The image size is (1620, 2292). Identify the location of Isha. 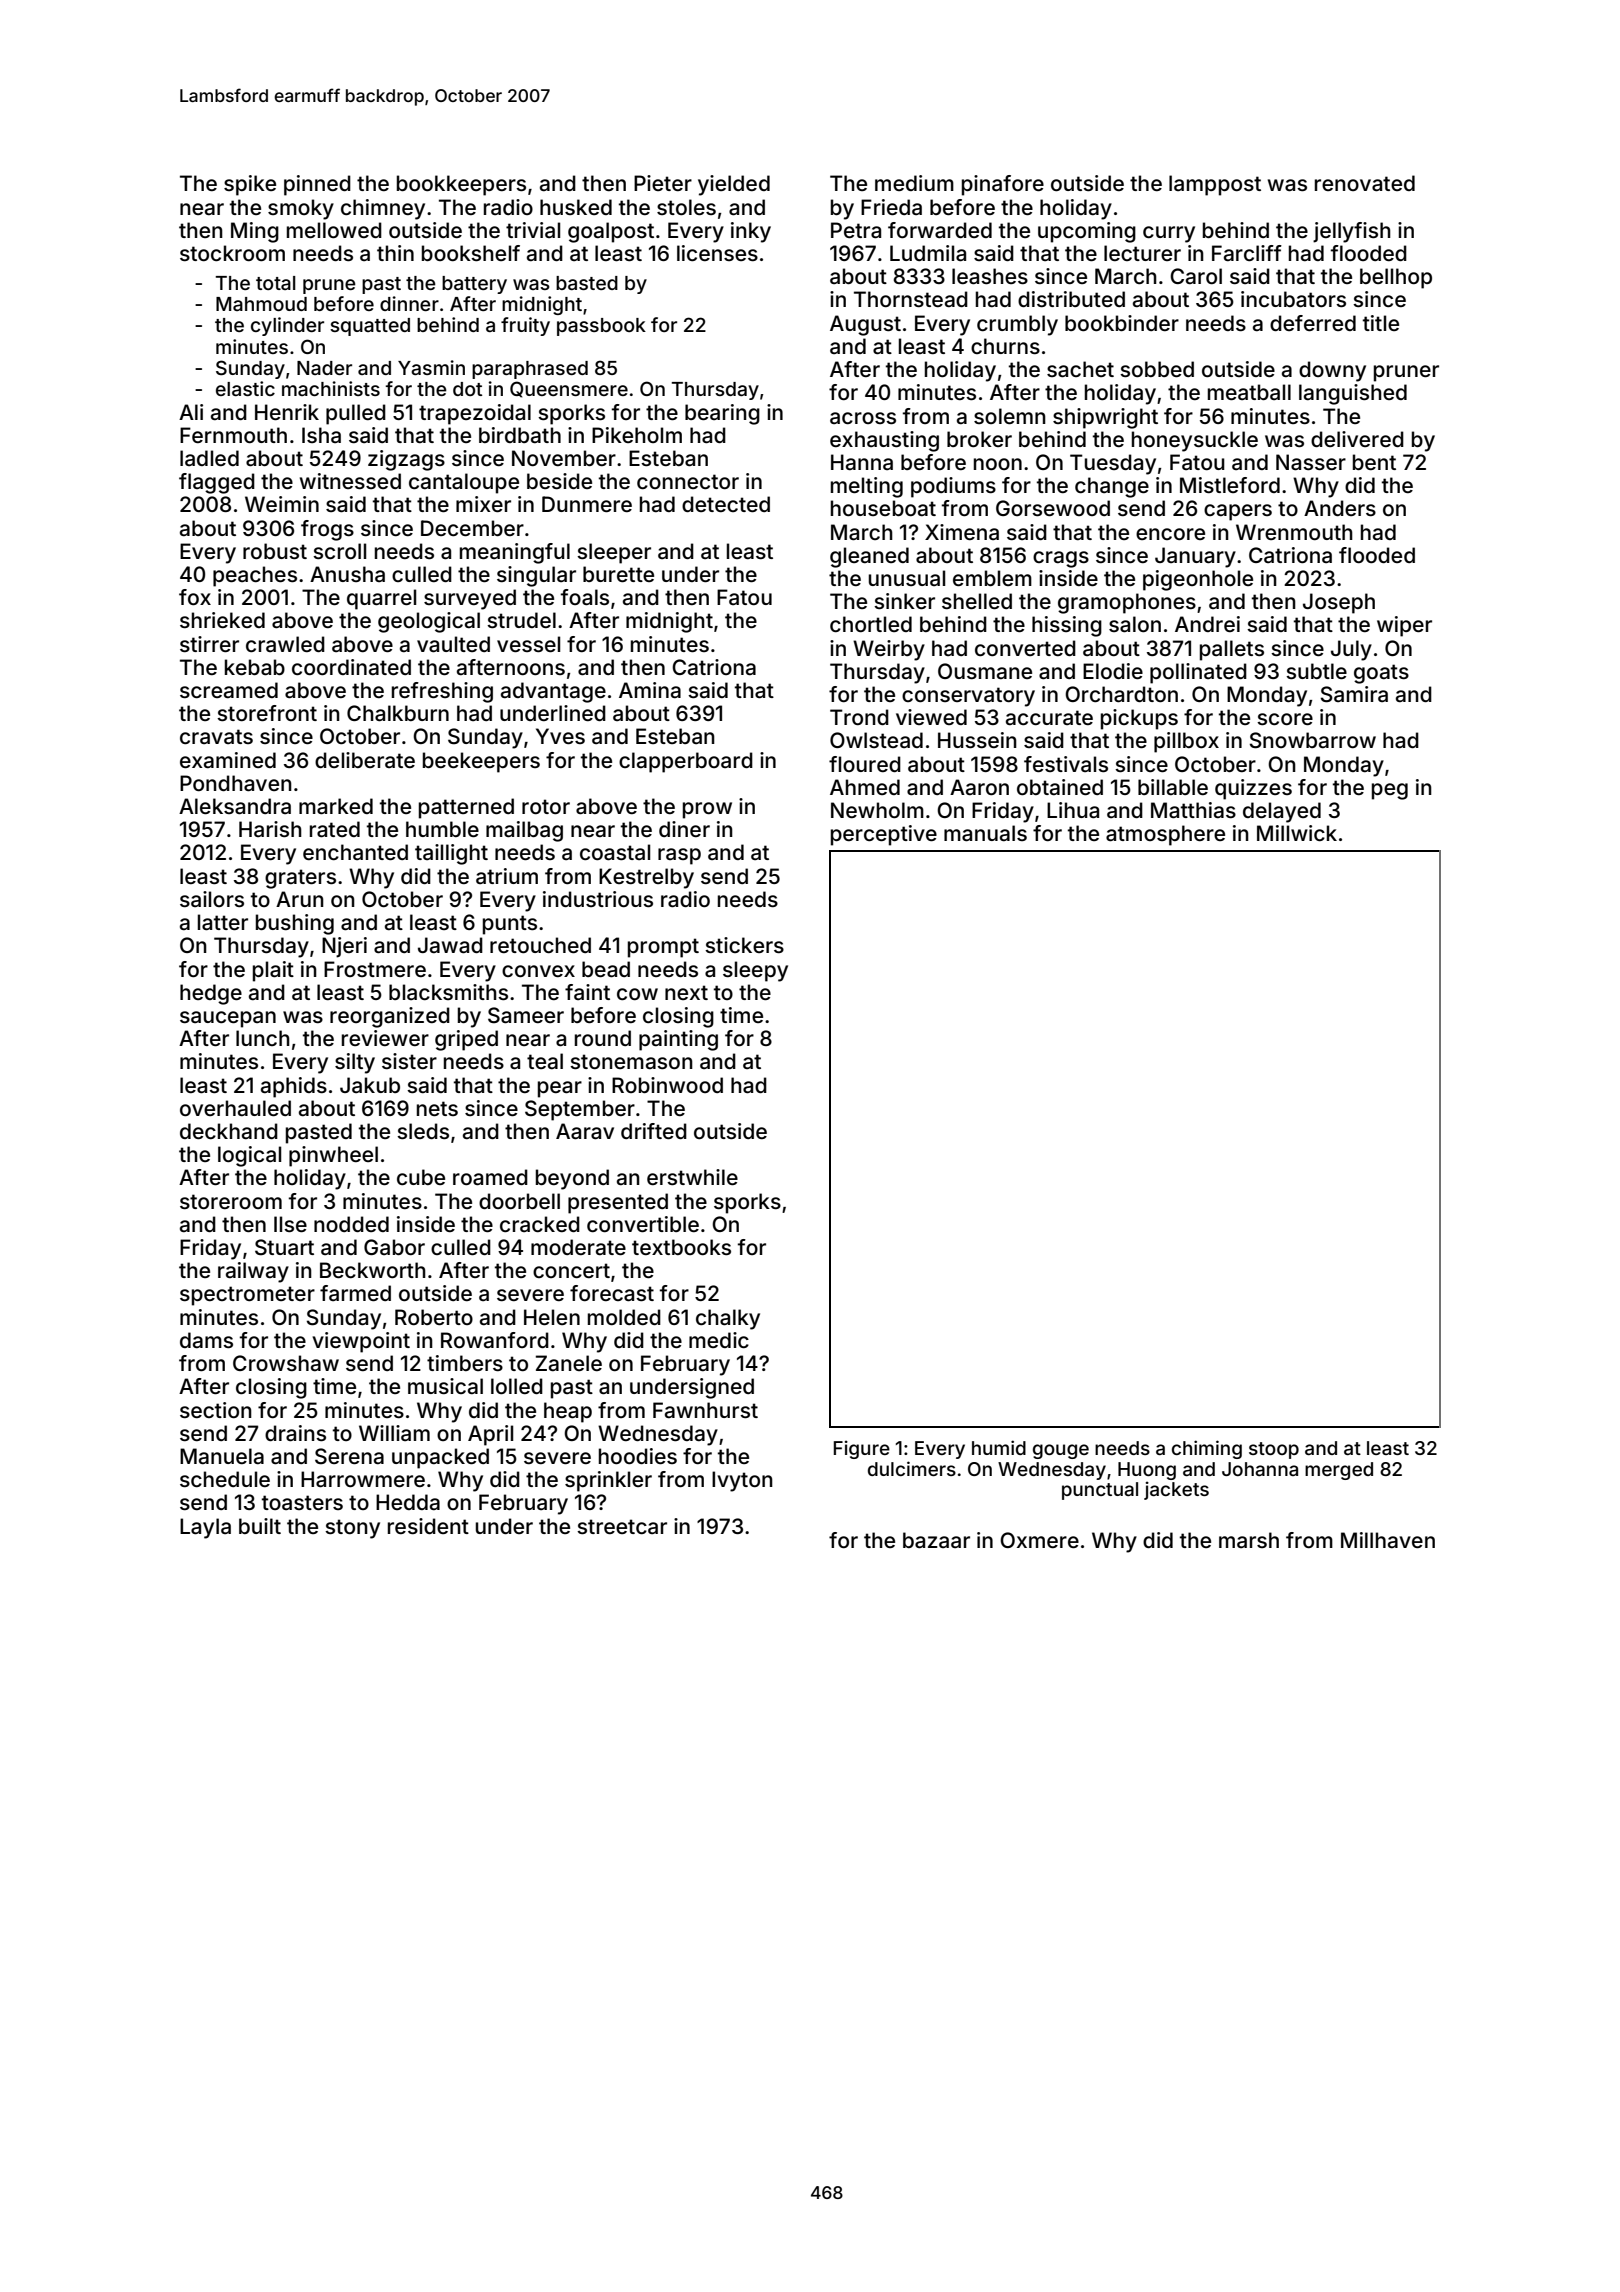
(321, 435).
